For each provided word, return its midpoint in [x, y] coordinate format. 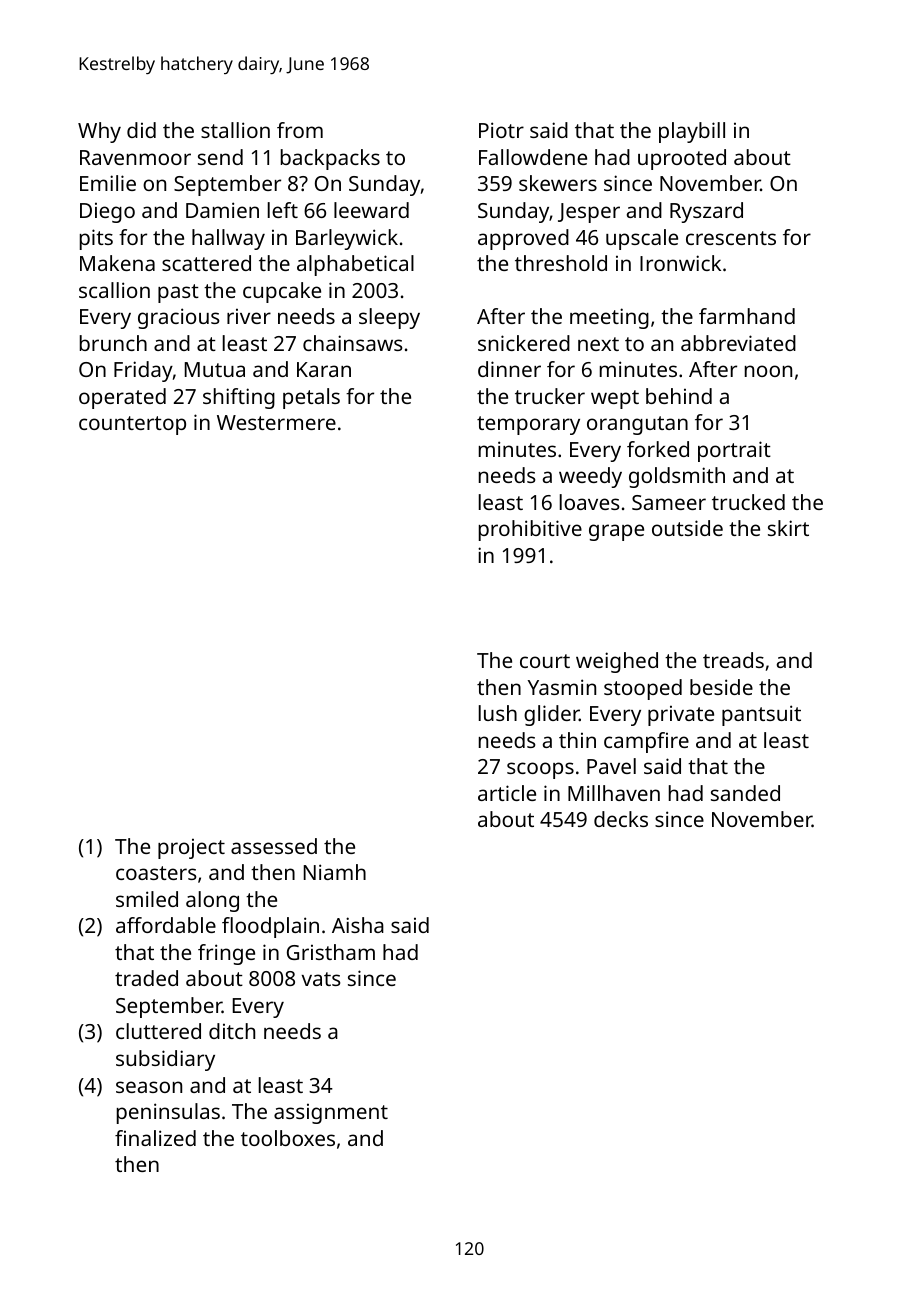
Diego [107, 212]
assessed [274, 846]
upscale [642, 239]
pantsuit [761, 715]
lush [498, 713]
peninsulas [168, 1113]
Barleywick [347, 239]
